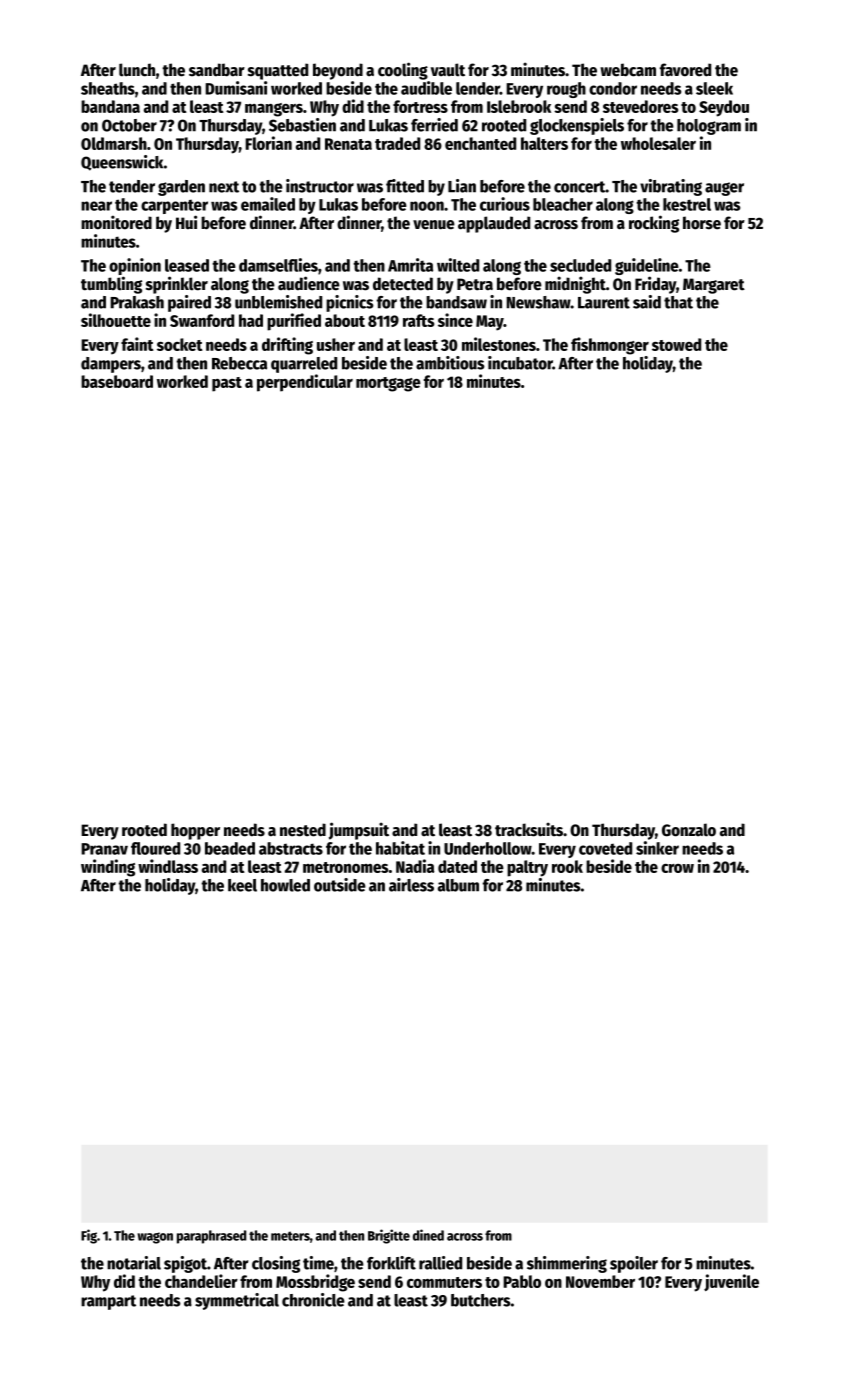 The width and height of the screenshot is (849, 1400). Describe the element at coordinates (338, 71) in the screenshot. I see `beyond` at that location.
